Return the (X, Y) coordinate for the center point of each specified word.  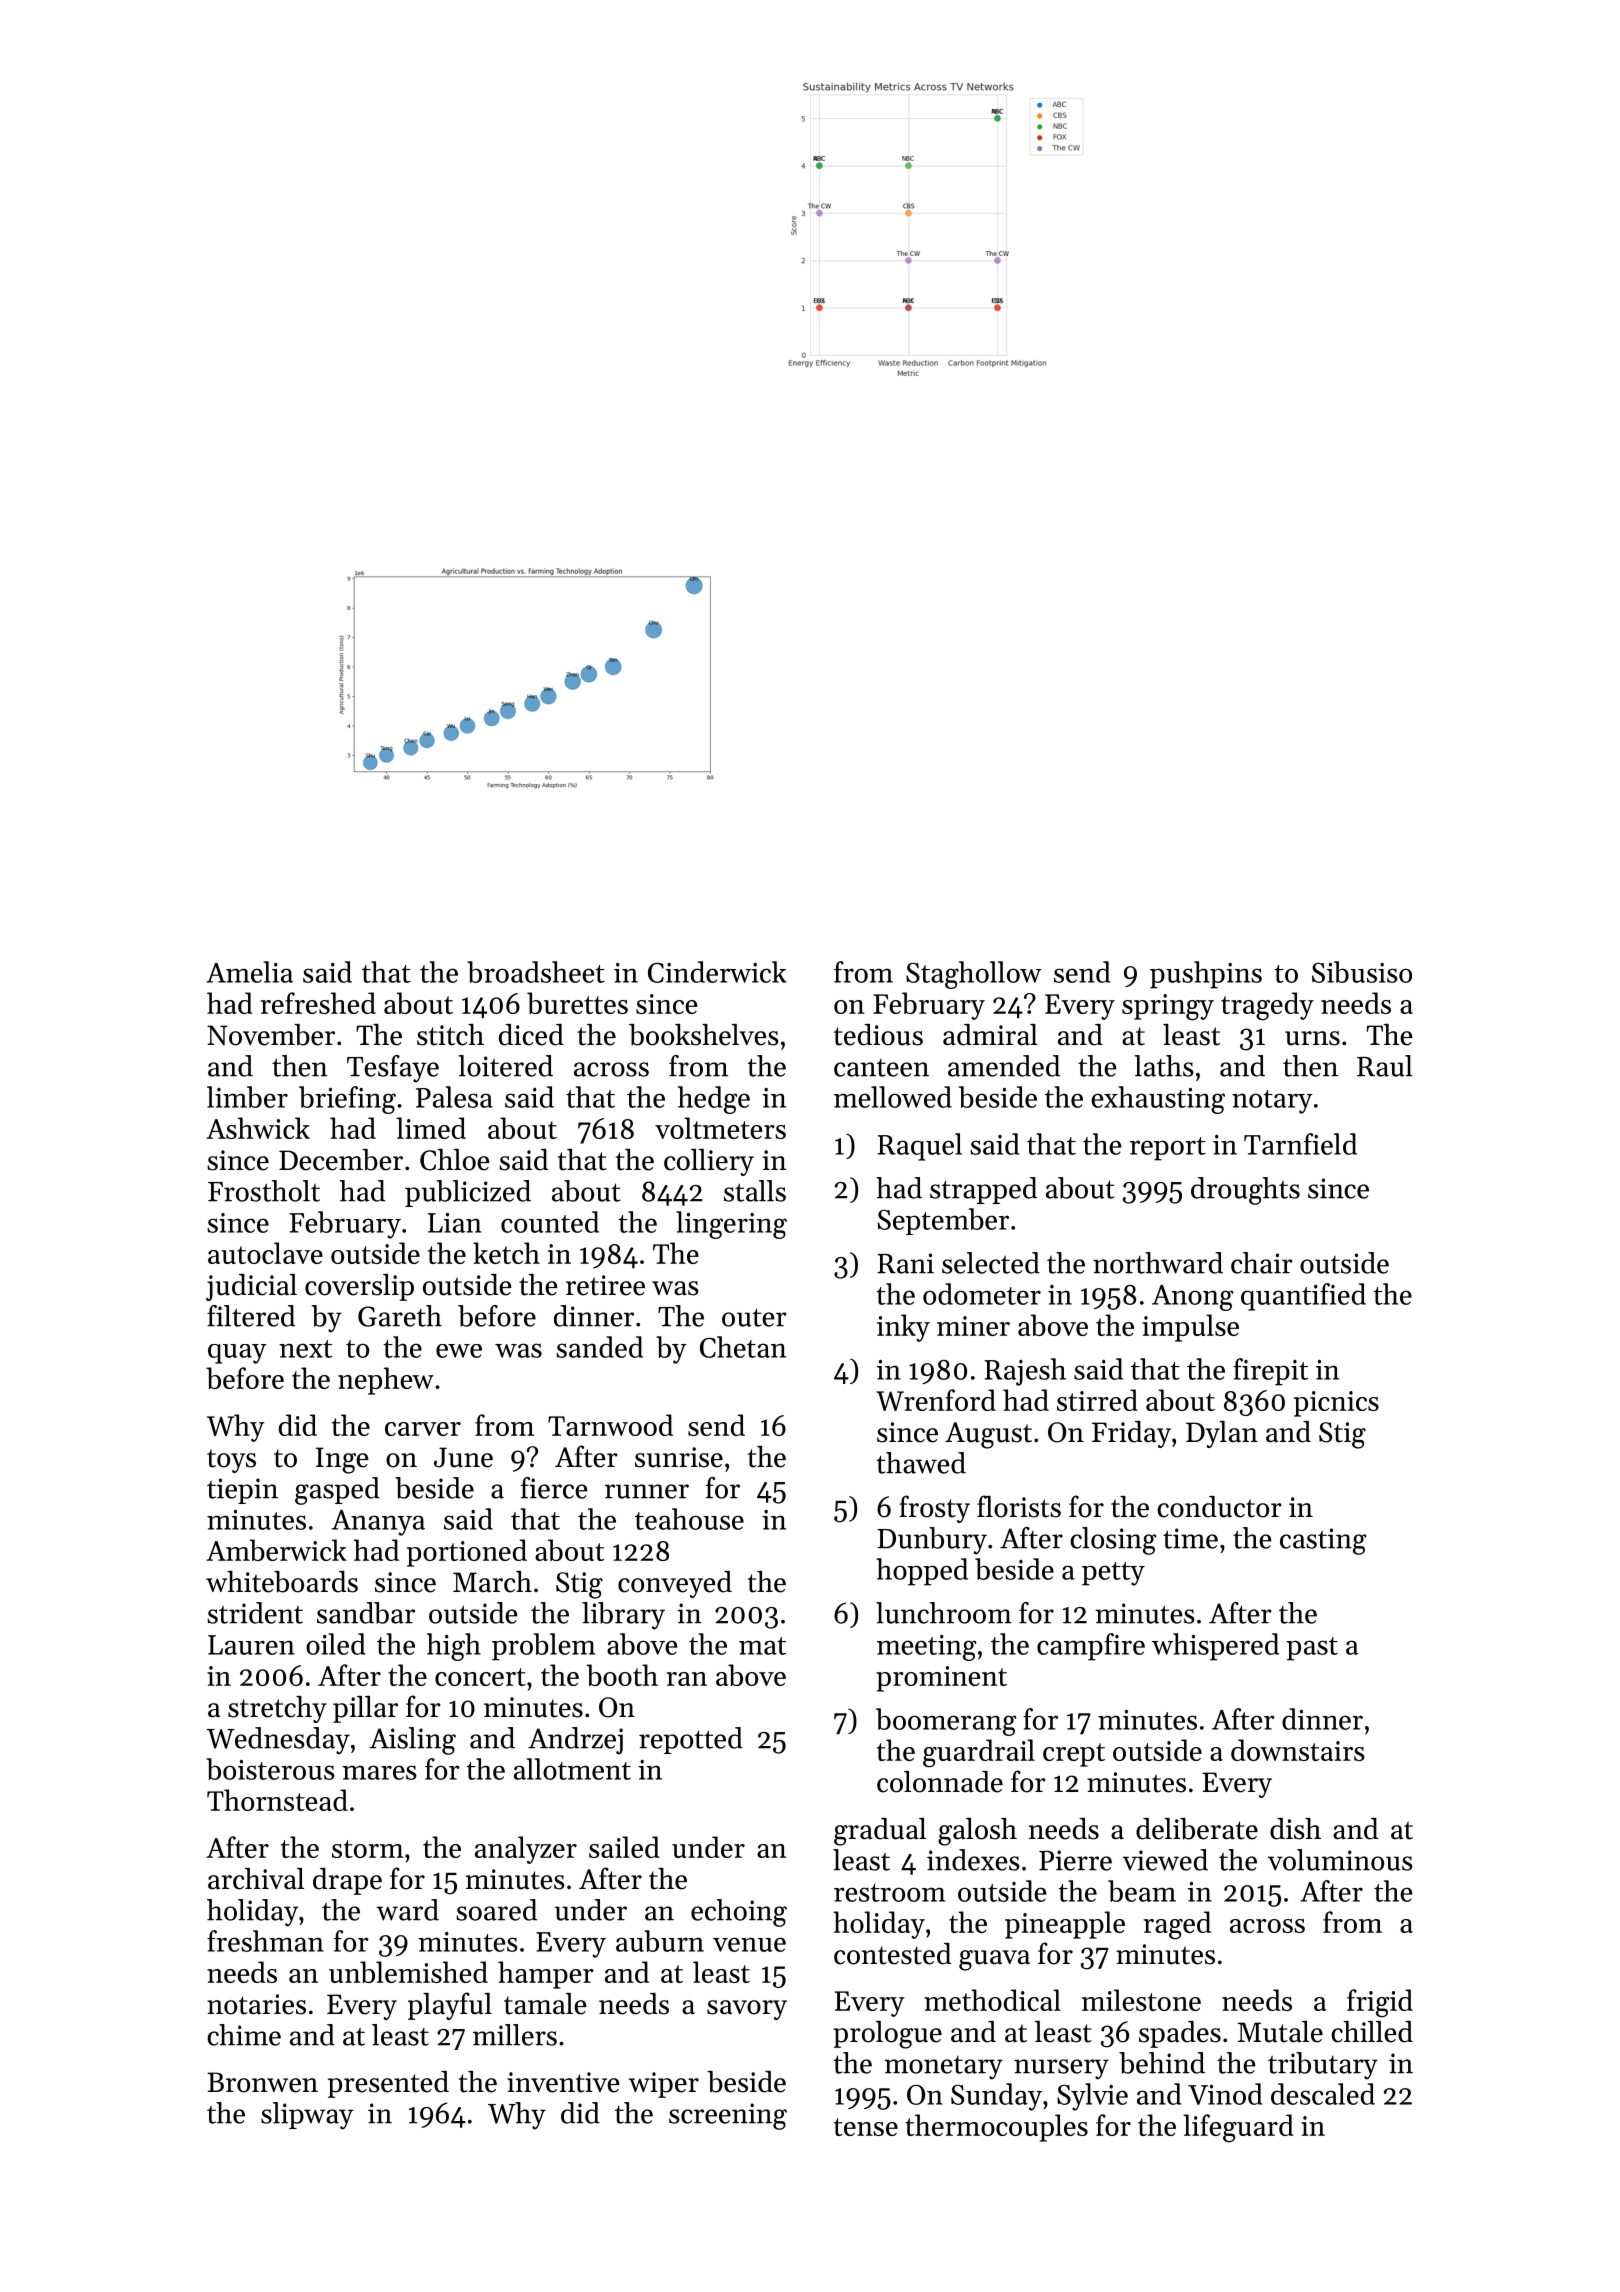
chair (1262, 1263)
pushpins (1206, 975)
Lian (455, 1223)
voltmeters (720, 1128)
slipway (307, 2116)
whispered (1215, 1647)
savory (747, 2010)
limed (431, 1128)
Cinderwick (717, 972)
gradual (880, 1832)
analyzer (526, 1850)
